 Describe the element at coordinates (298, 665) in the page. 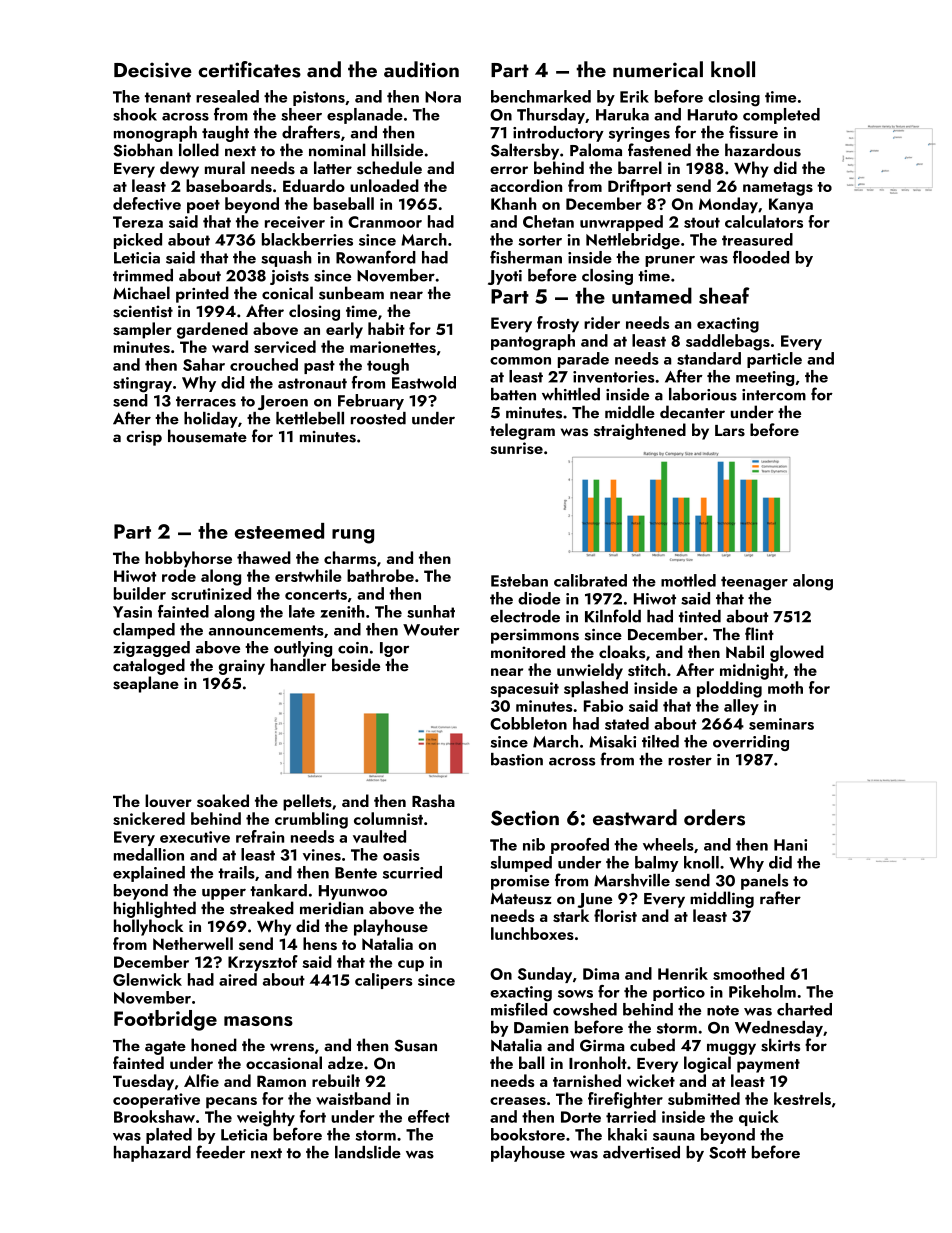

I see `handler` at that location.
